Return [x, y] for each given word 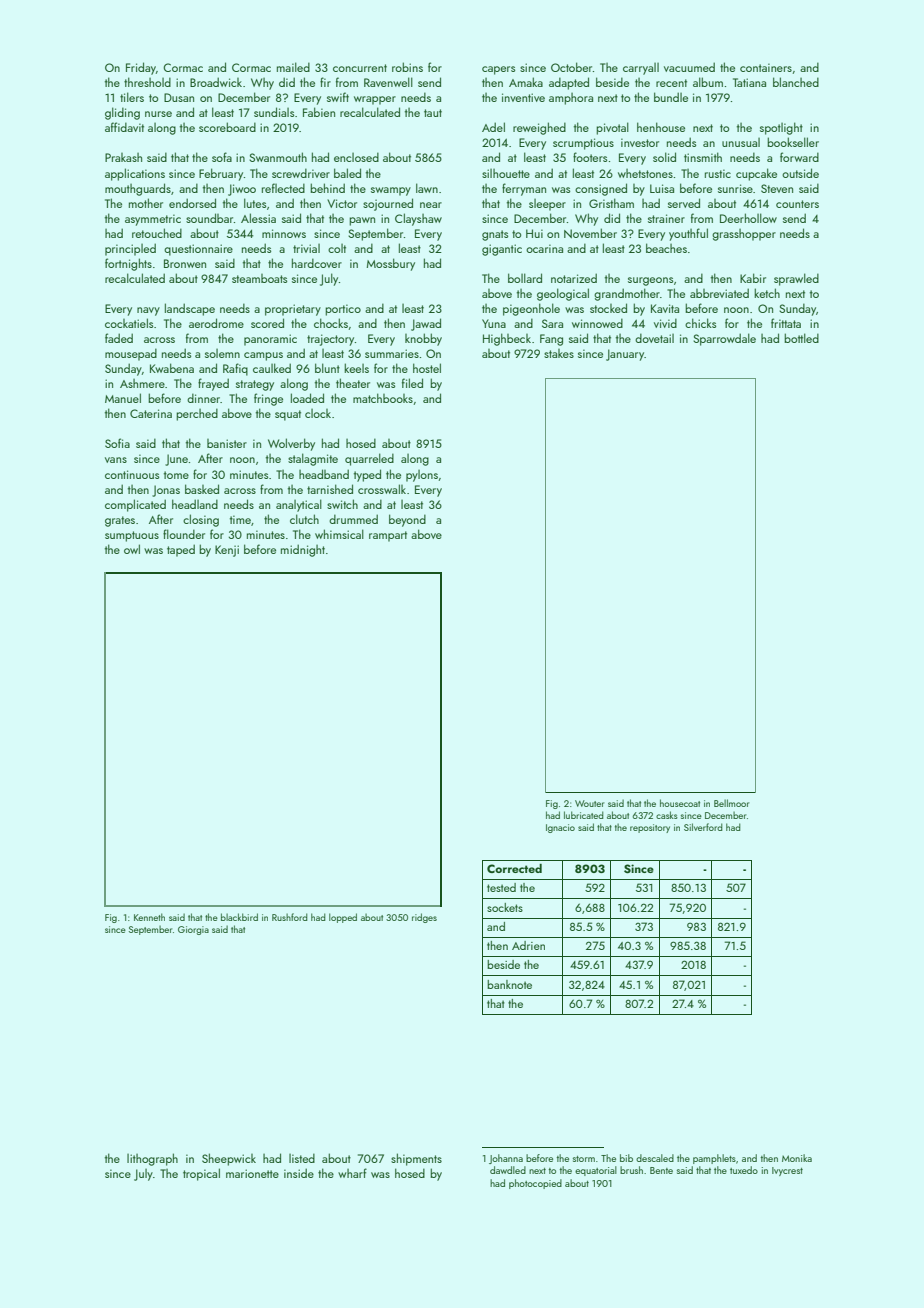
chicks [700, 323]
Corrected [514, 868]
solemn [222, 353]
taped [181, 550]
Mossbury [391, 264]
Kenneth [149, 917]
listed [302, 1158]
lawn [427, 188]
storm [584, 1159]
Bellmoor [731, 803]
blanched [796, 82]
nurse [158, 114]
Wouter [589, 803]
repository [650, 828]
